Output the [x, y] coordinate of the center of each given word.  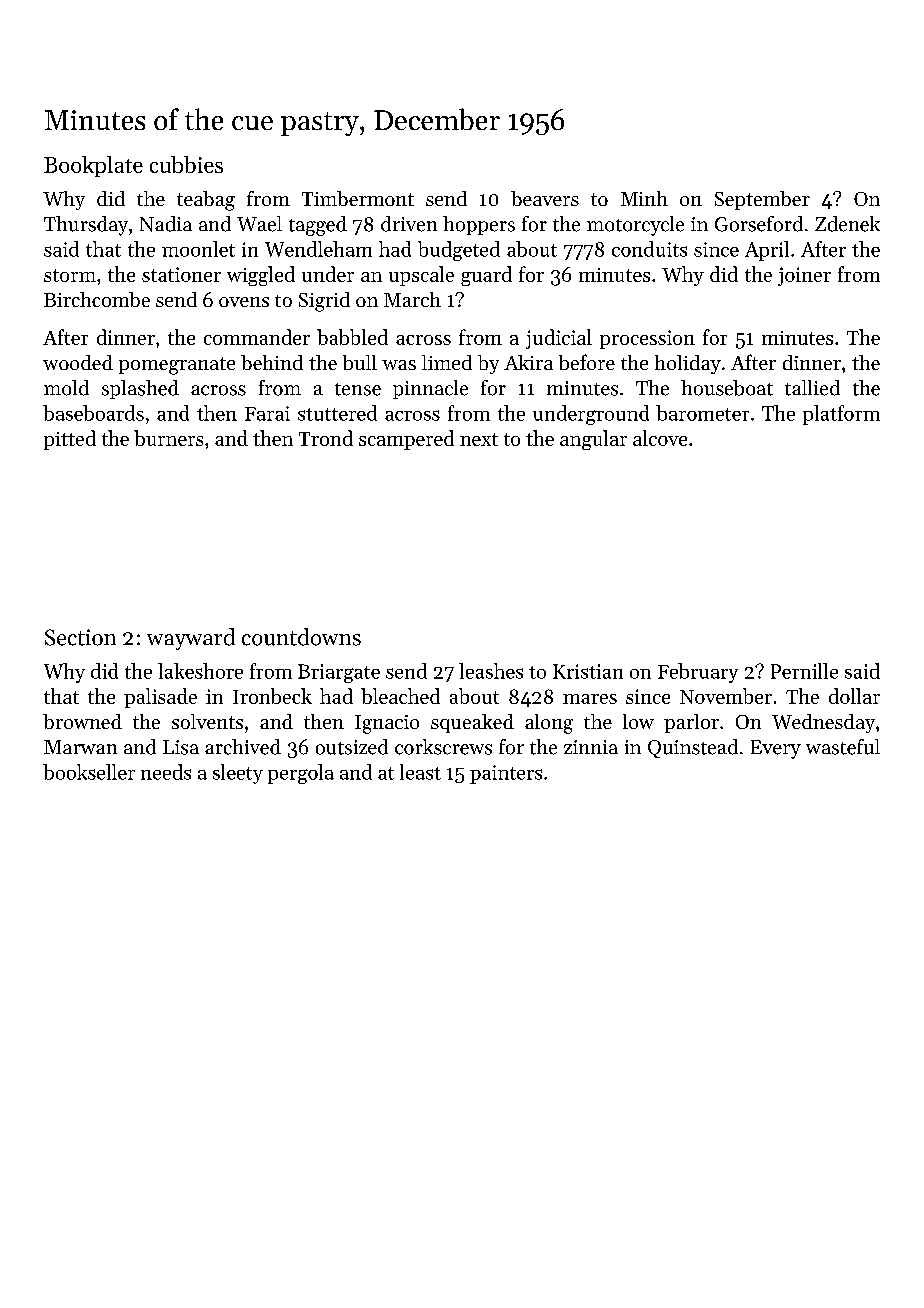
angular [593, 440]
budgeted [459, 251]
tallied [812, 388]
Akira [528, 362]
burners [168, 438]
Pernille [804, 671]
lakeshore [200, 671]
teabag [206, 201]
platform [841, 415]
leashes [491, 671]
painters [506, 774]
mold [66, 388]
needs [166, 772]
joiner [804, 276]
